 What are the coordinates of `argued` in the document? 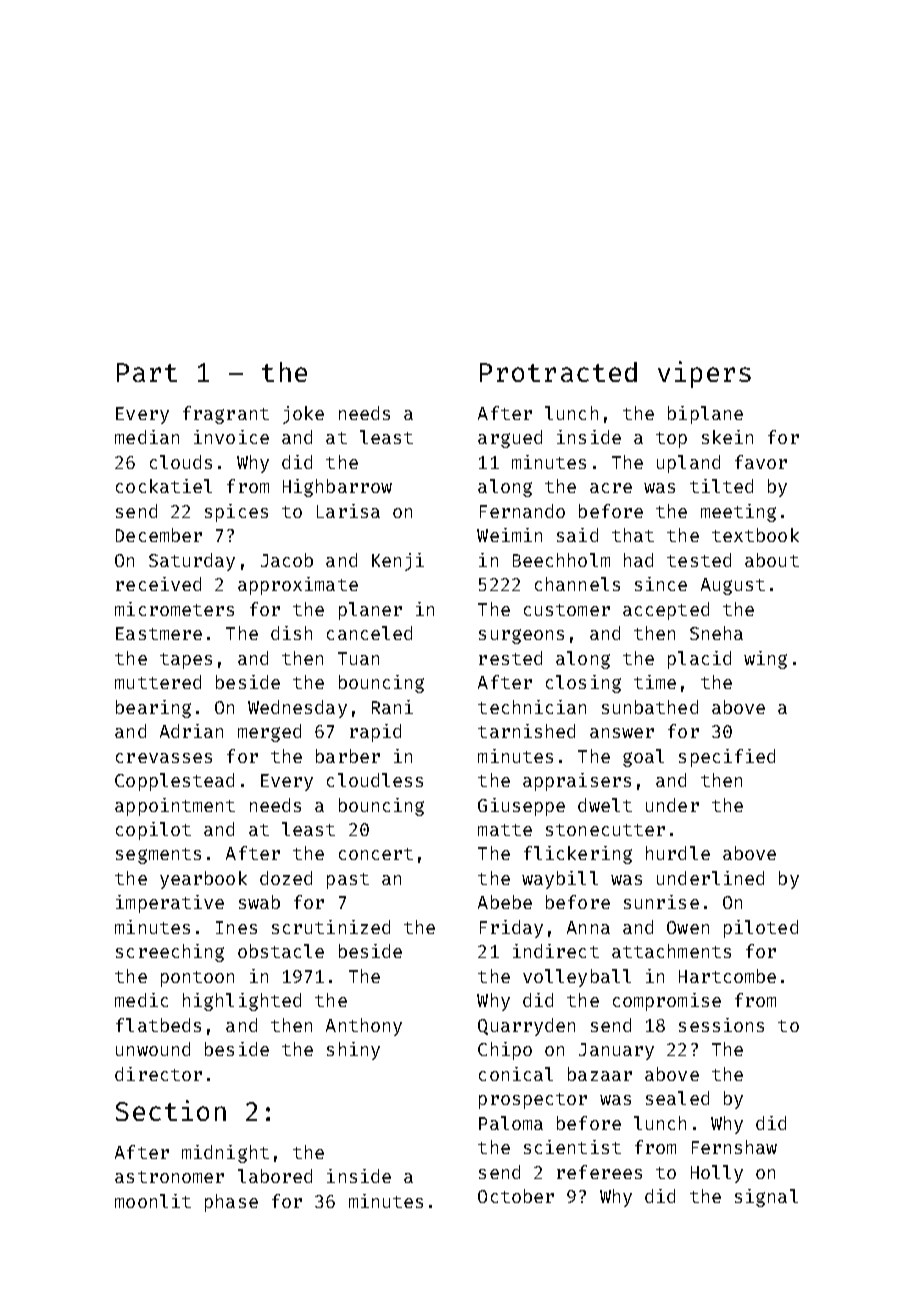 It's located at (510, 439).
